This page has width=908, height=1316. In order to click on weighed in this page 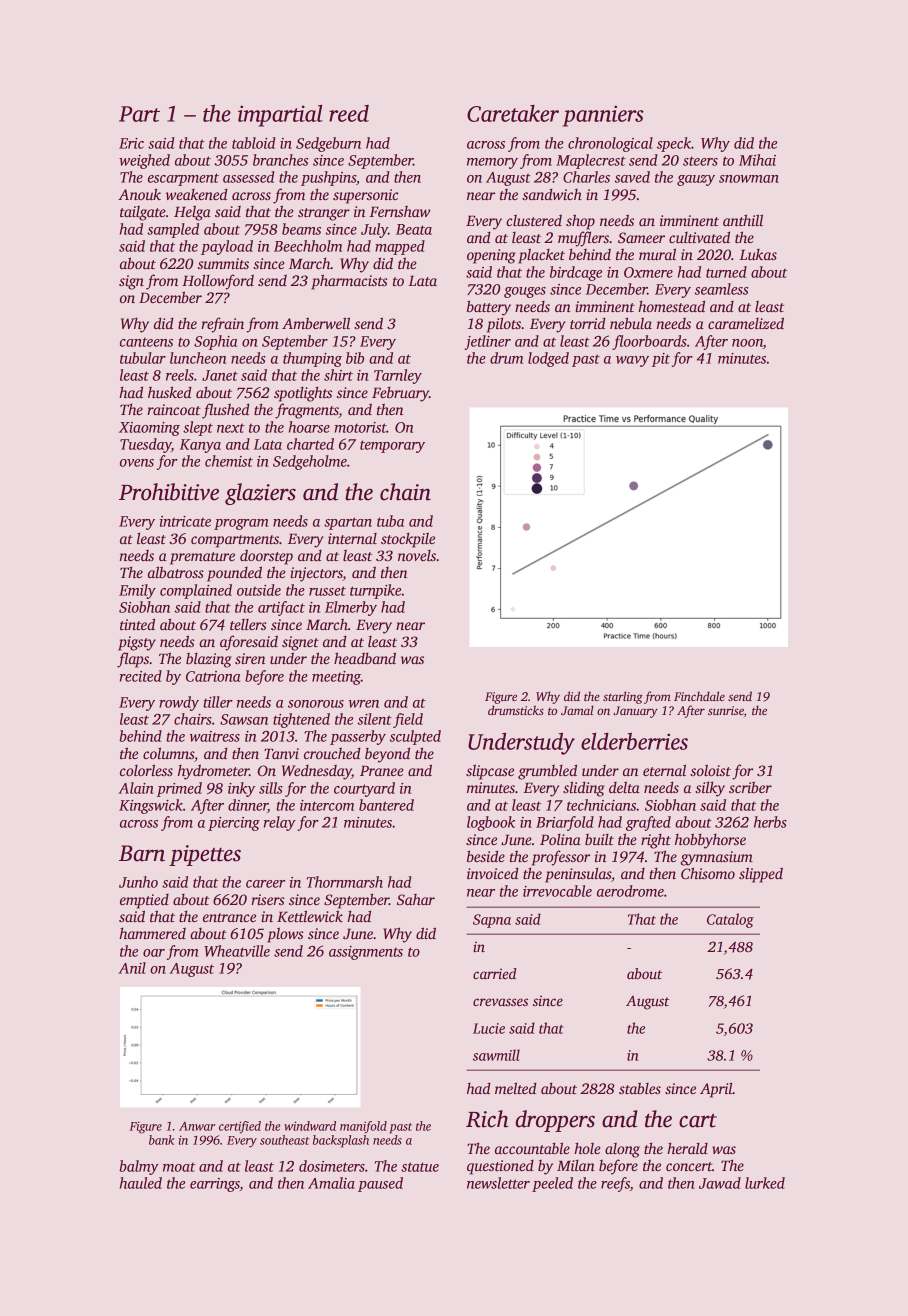, I will do `click(144, 161)`.
